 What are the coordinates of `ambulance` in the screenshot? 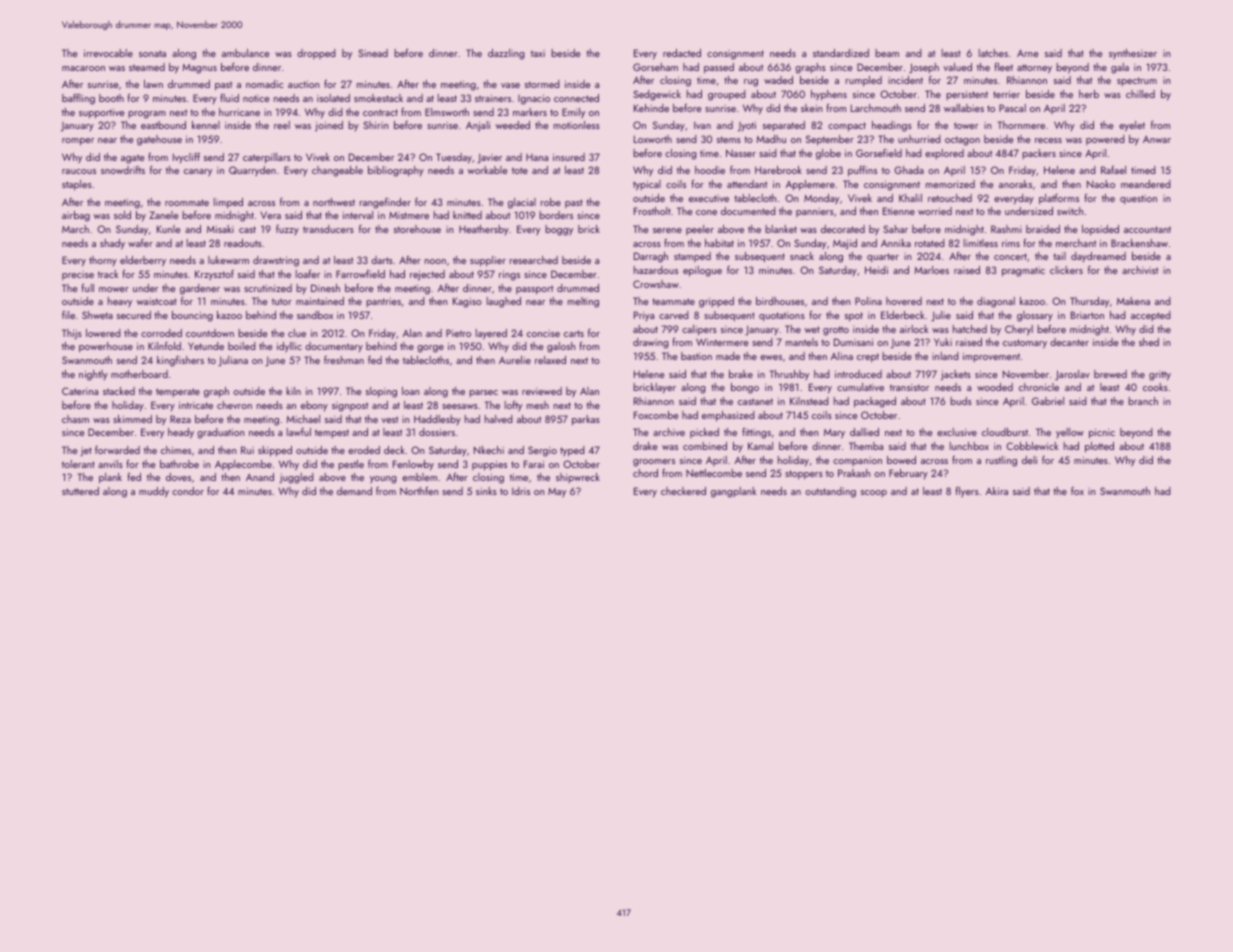 It's located at (245, 53).
